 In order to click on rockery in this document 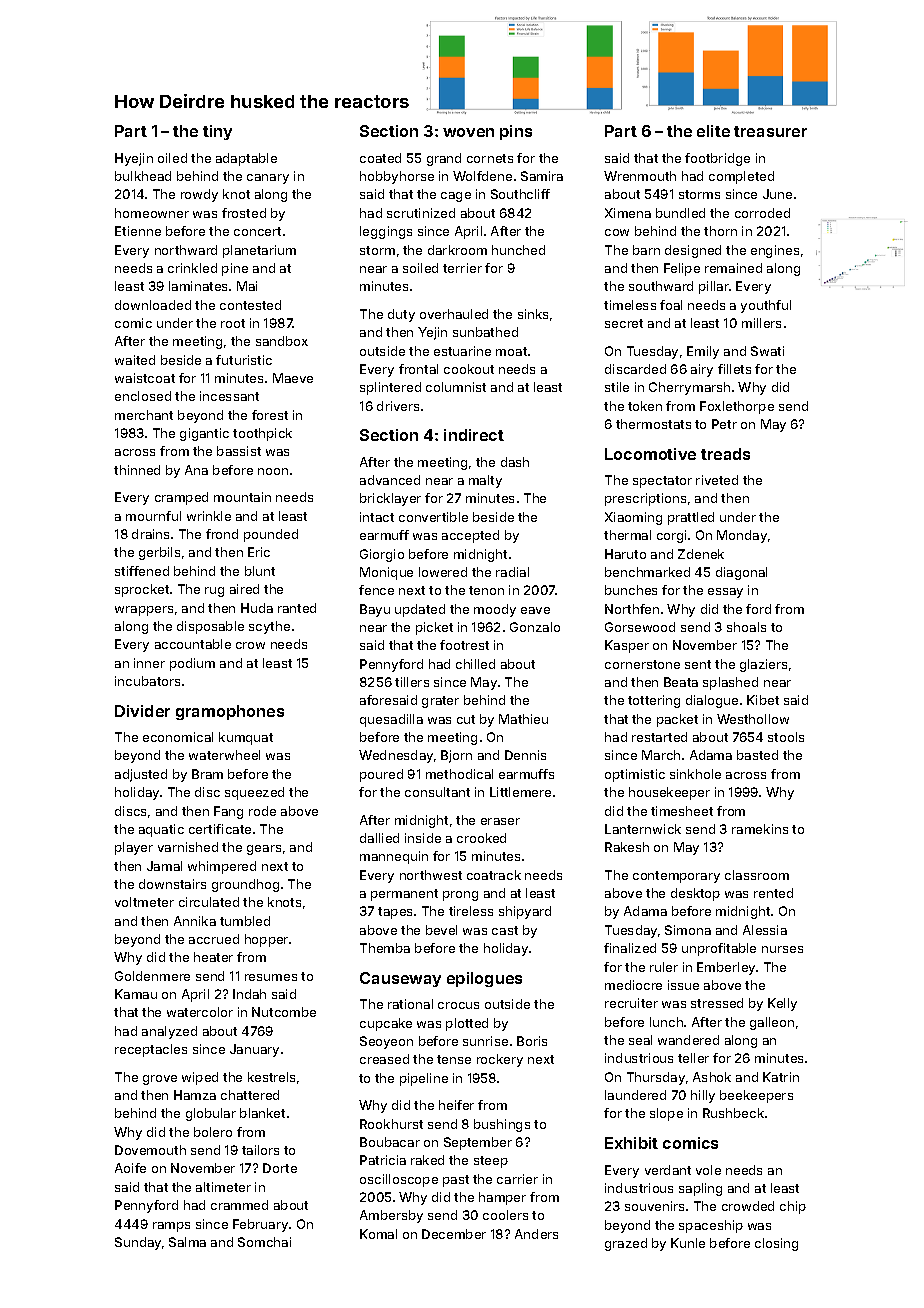, I will do `click(500, 1060)`.
